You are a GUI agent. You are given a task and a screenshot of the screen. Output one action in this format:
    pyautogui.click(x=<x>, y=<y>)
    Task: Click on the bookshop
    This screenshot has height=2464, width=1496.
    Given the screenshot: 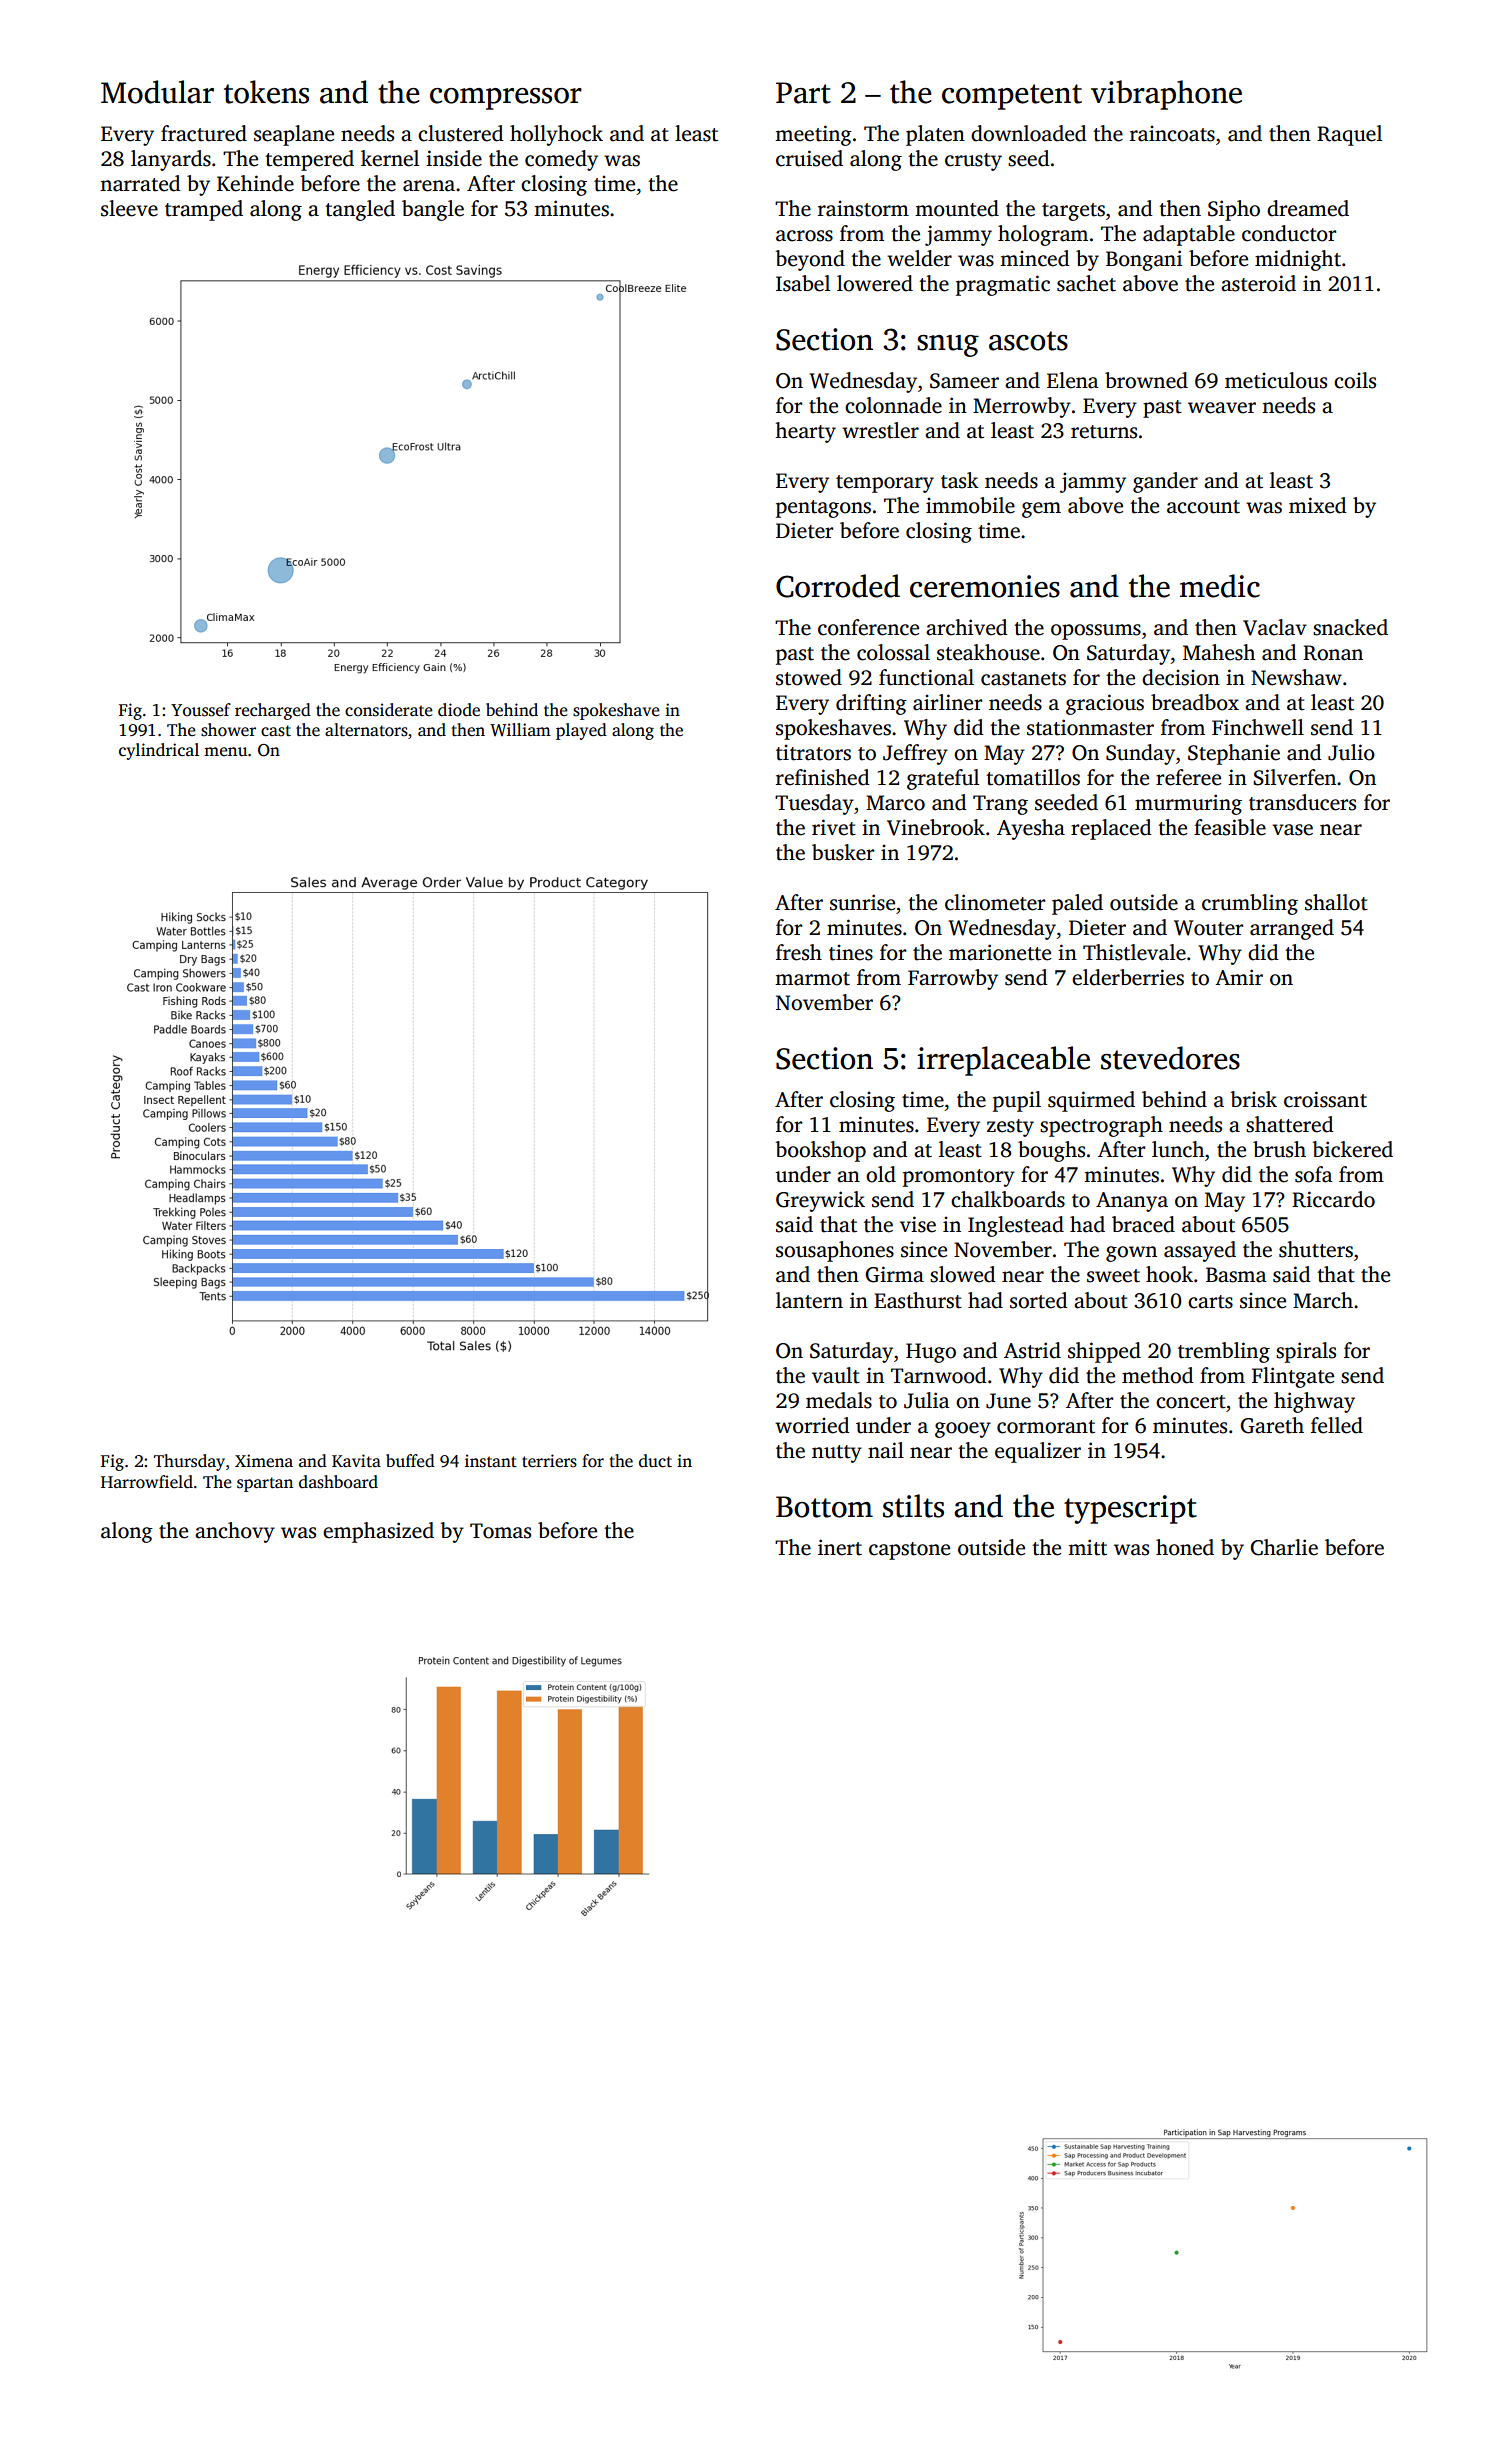 What is the action you would take?
    pyautogui.click(x=820, y=1151)
